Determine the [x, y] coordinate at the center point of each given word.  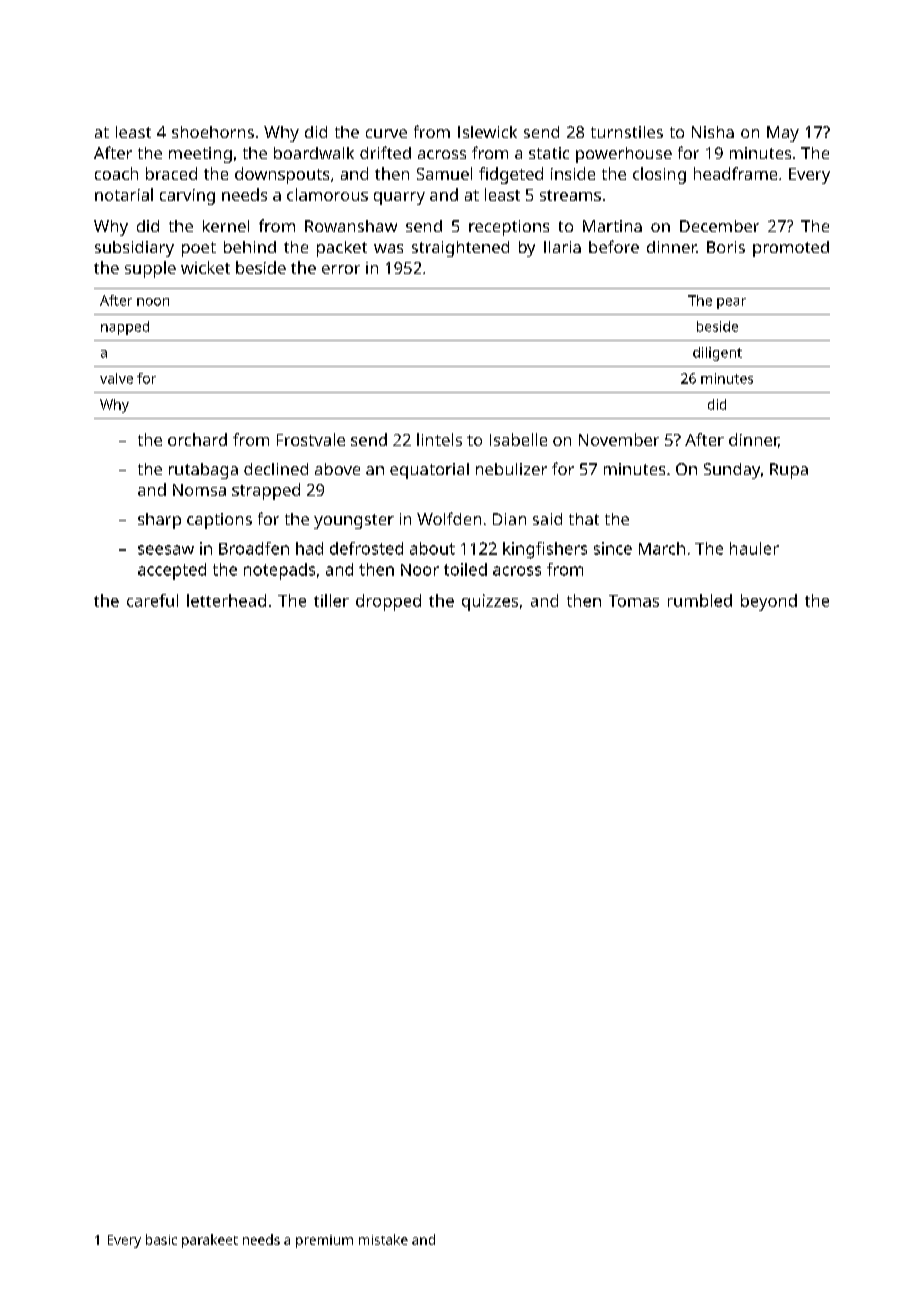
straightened [460, 249]
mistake [383, 1239]
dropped [388, 602]
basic [161, 1239]
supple [150, 269]
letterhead [226, 600]
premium [324, 1241]
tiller [331, 600]
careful [152, 600]
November [619, 439]
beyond [769, 602]
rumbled [700, 600]
